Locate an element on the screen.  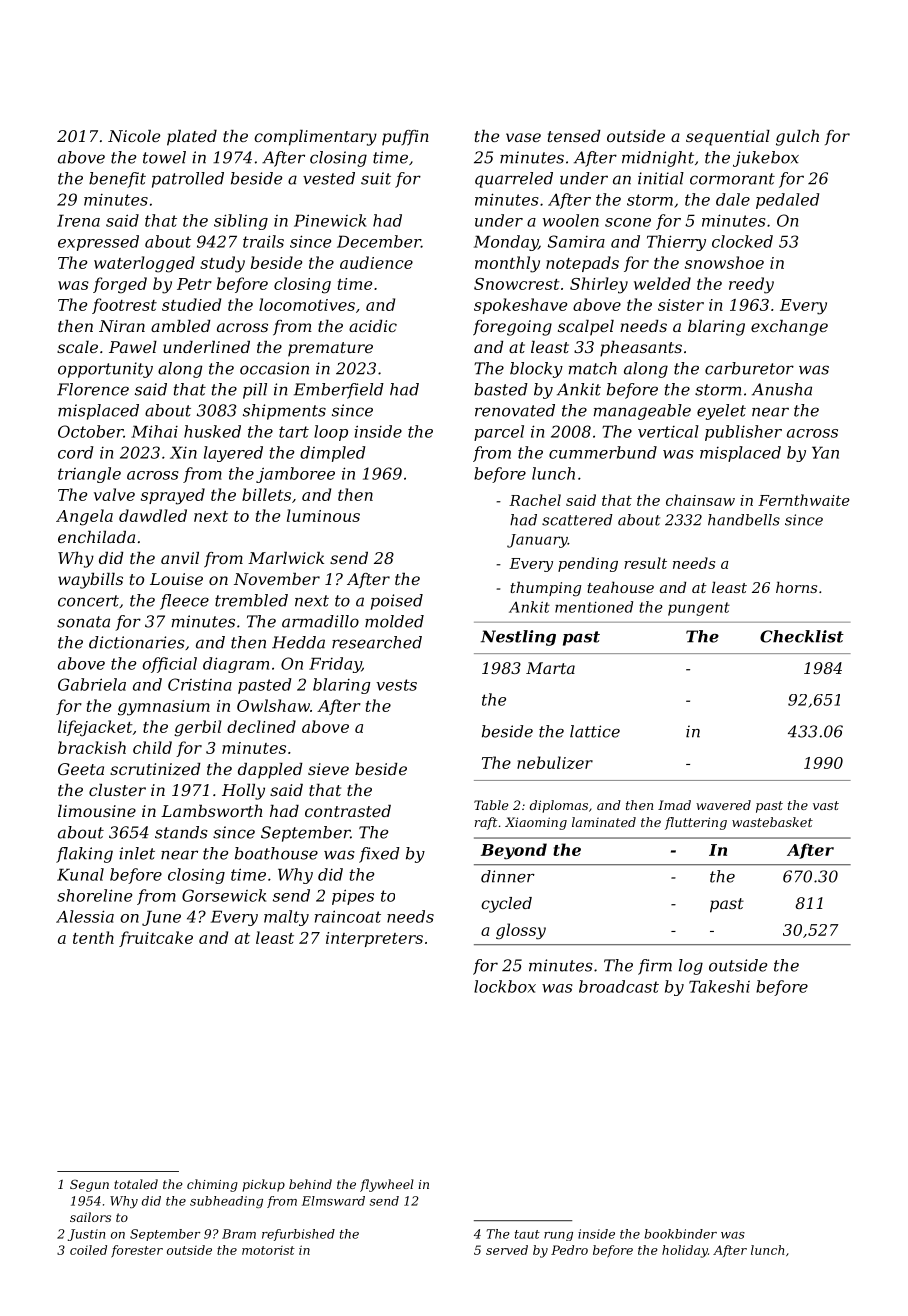
vests is located at coordinates (396, 685).
